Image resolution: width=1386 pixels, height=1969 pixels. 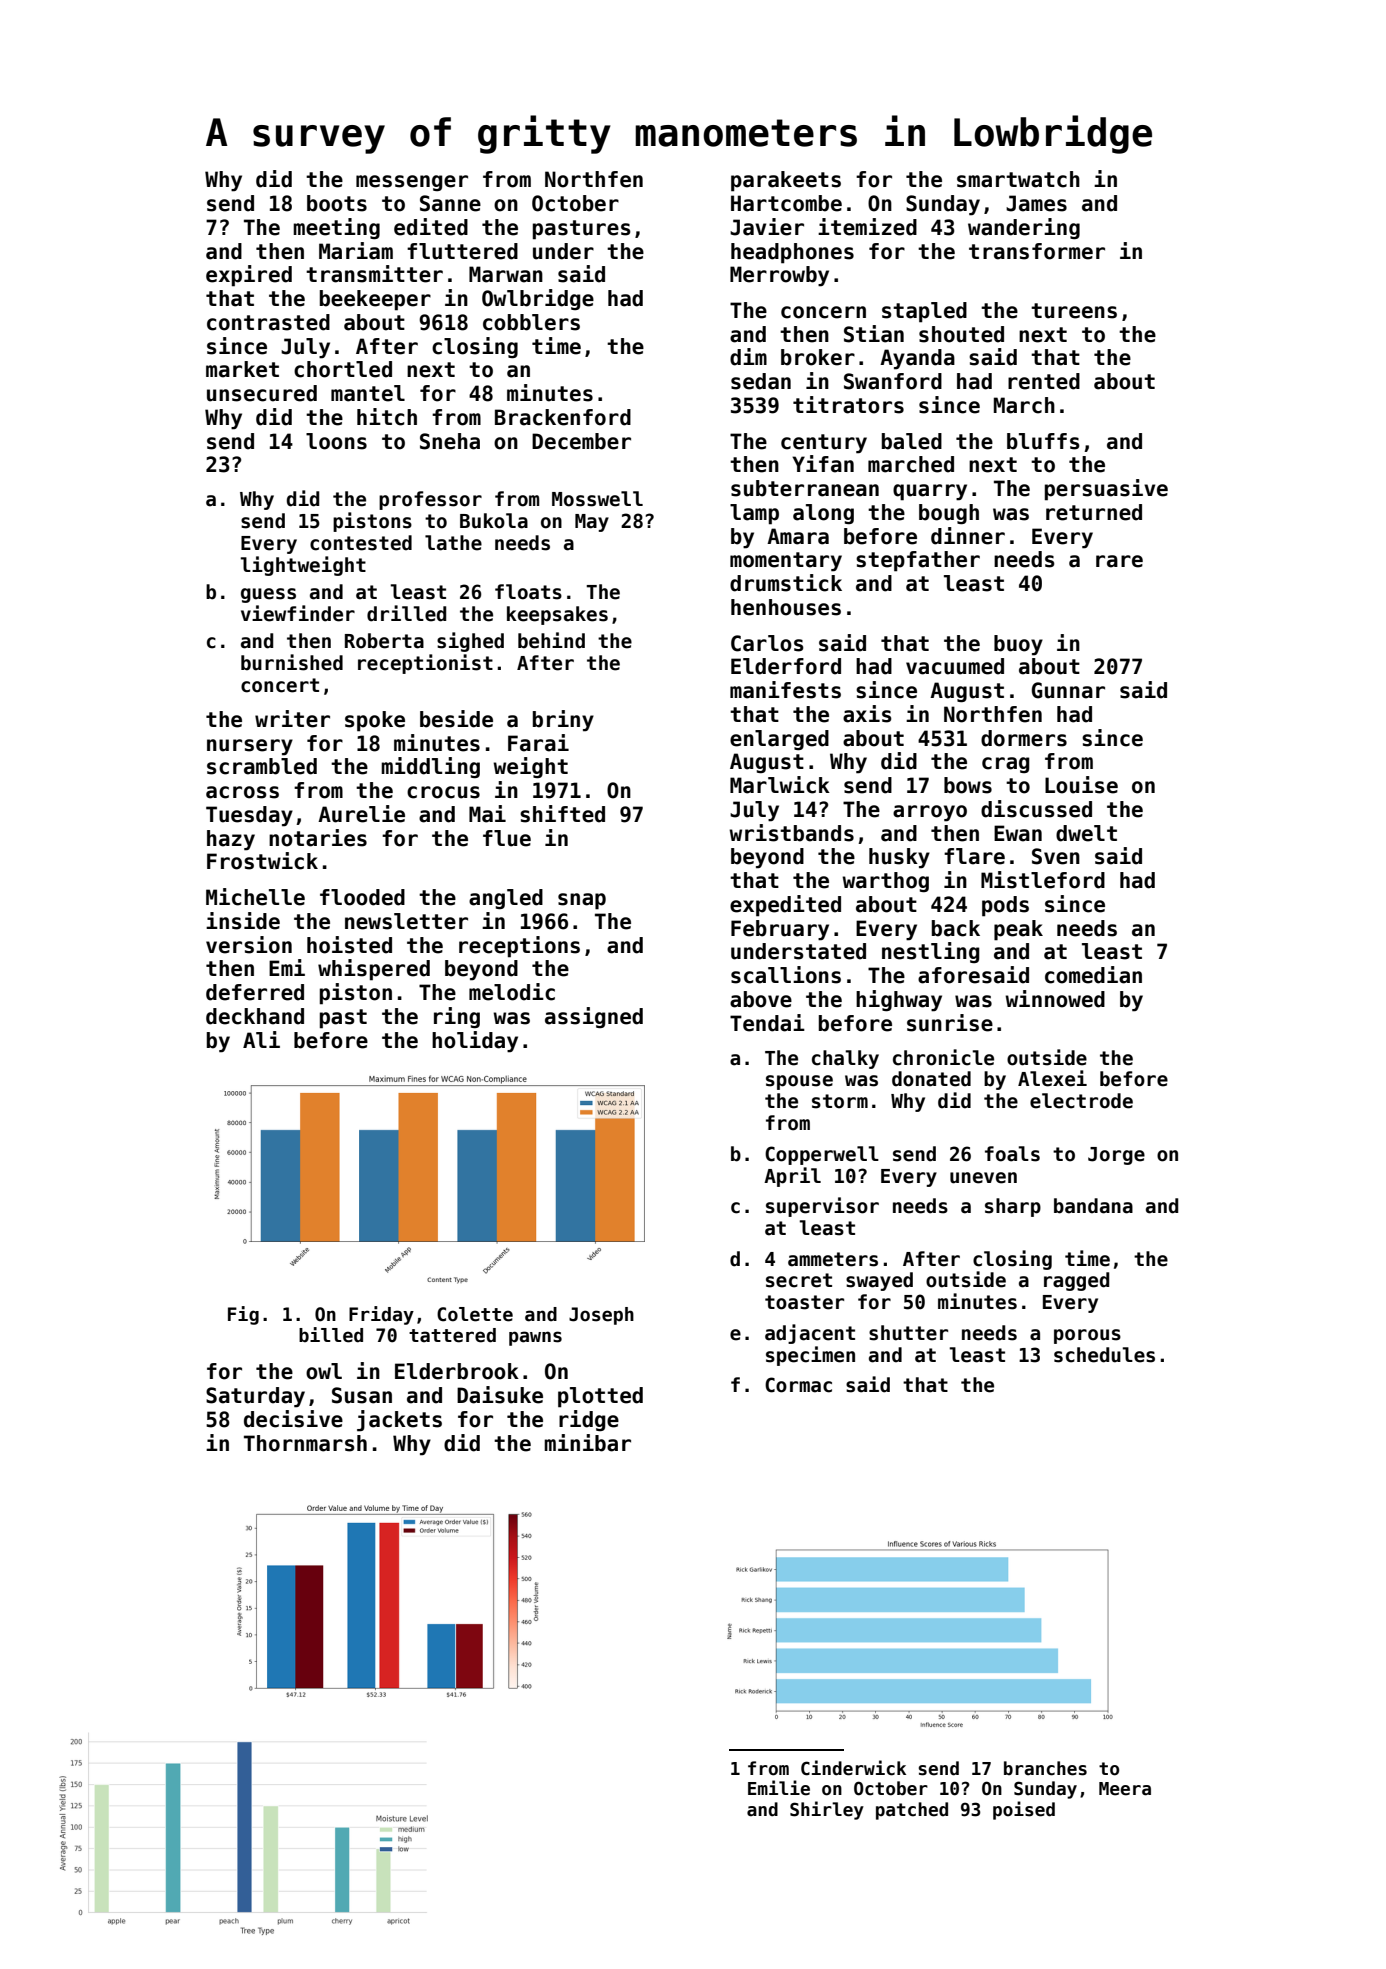 I want to click on notaries, so click(x=318, y=838).
